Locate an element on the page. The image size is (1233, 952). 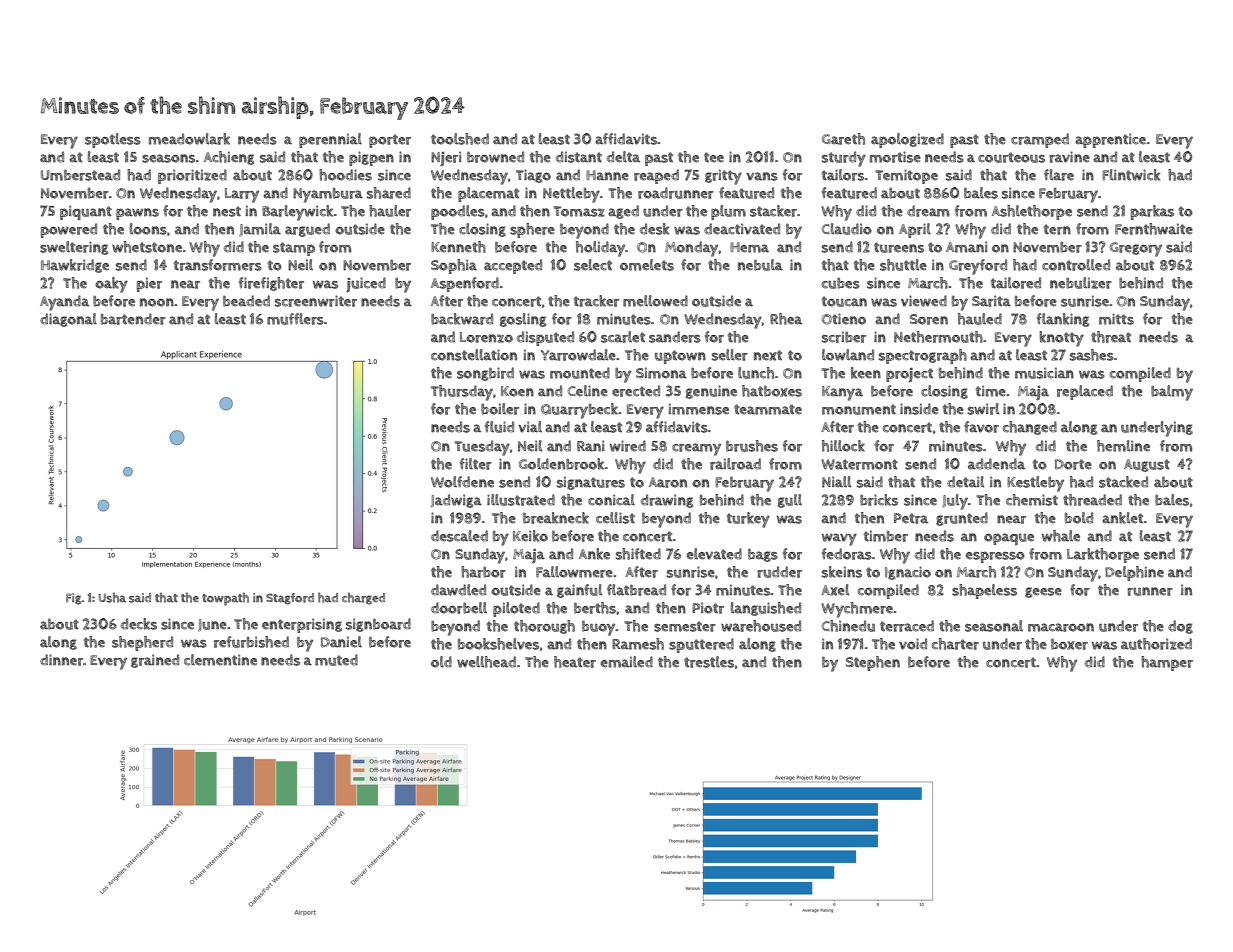
perennial is located at coordinates (330, 140).
